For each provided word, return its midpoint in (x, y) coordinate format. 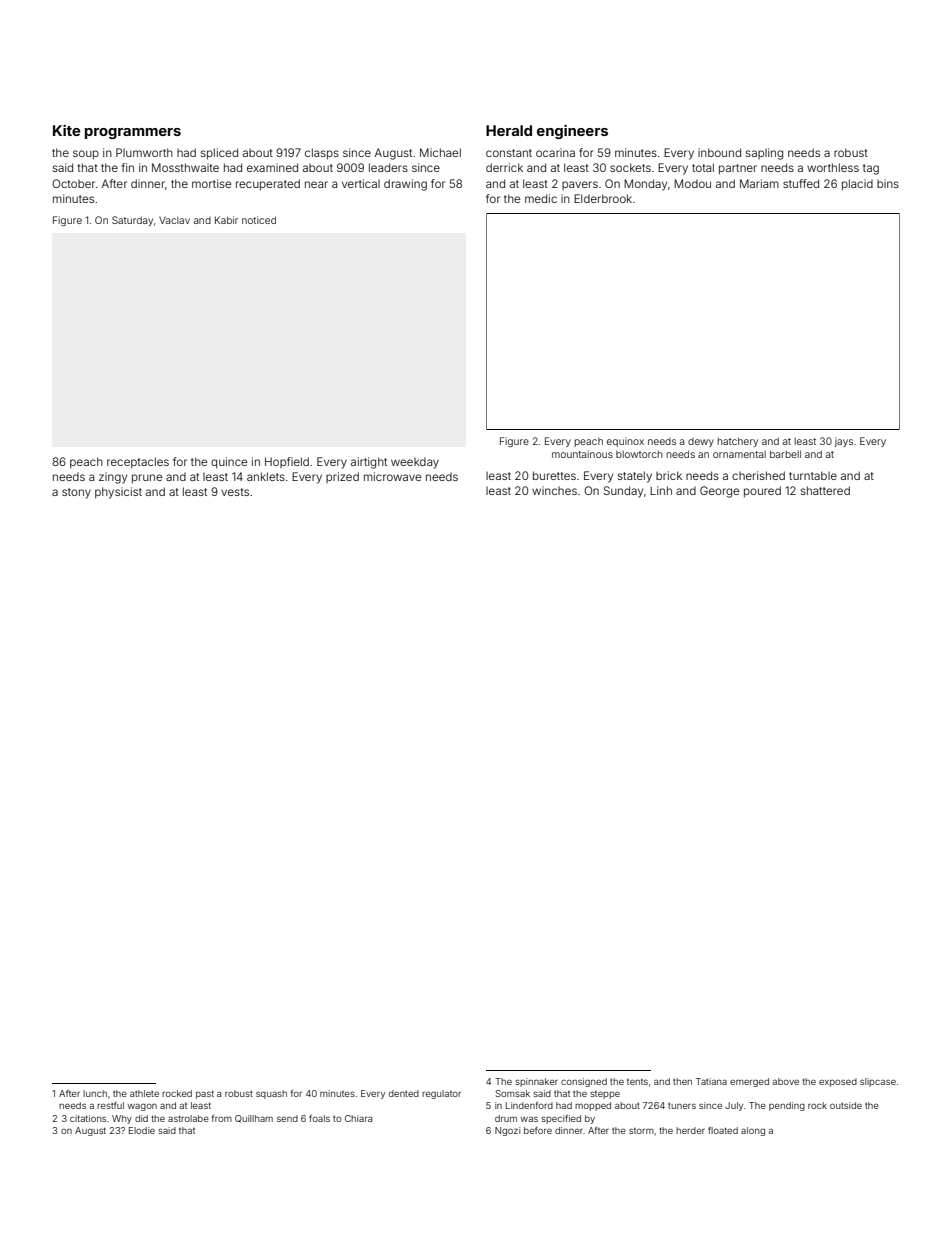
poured (762, 492)
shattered (825, 490)
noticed (259, 220)
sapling (764, 154)
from (222, 1118)
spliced (219, 154)
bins (888, 183)
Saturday (132, 221)
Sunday (623, 492)
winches (554, 490)
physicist (118, 493)
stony (76, 493)
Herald (509, 130)
